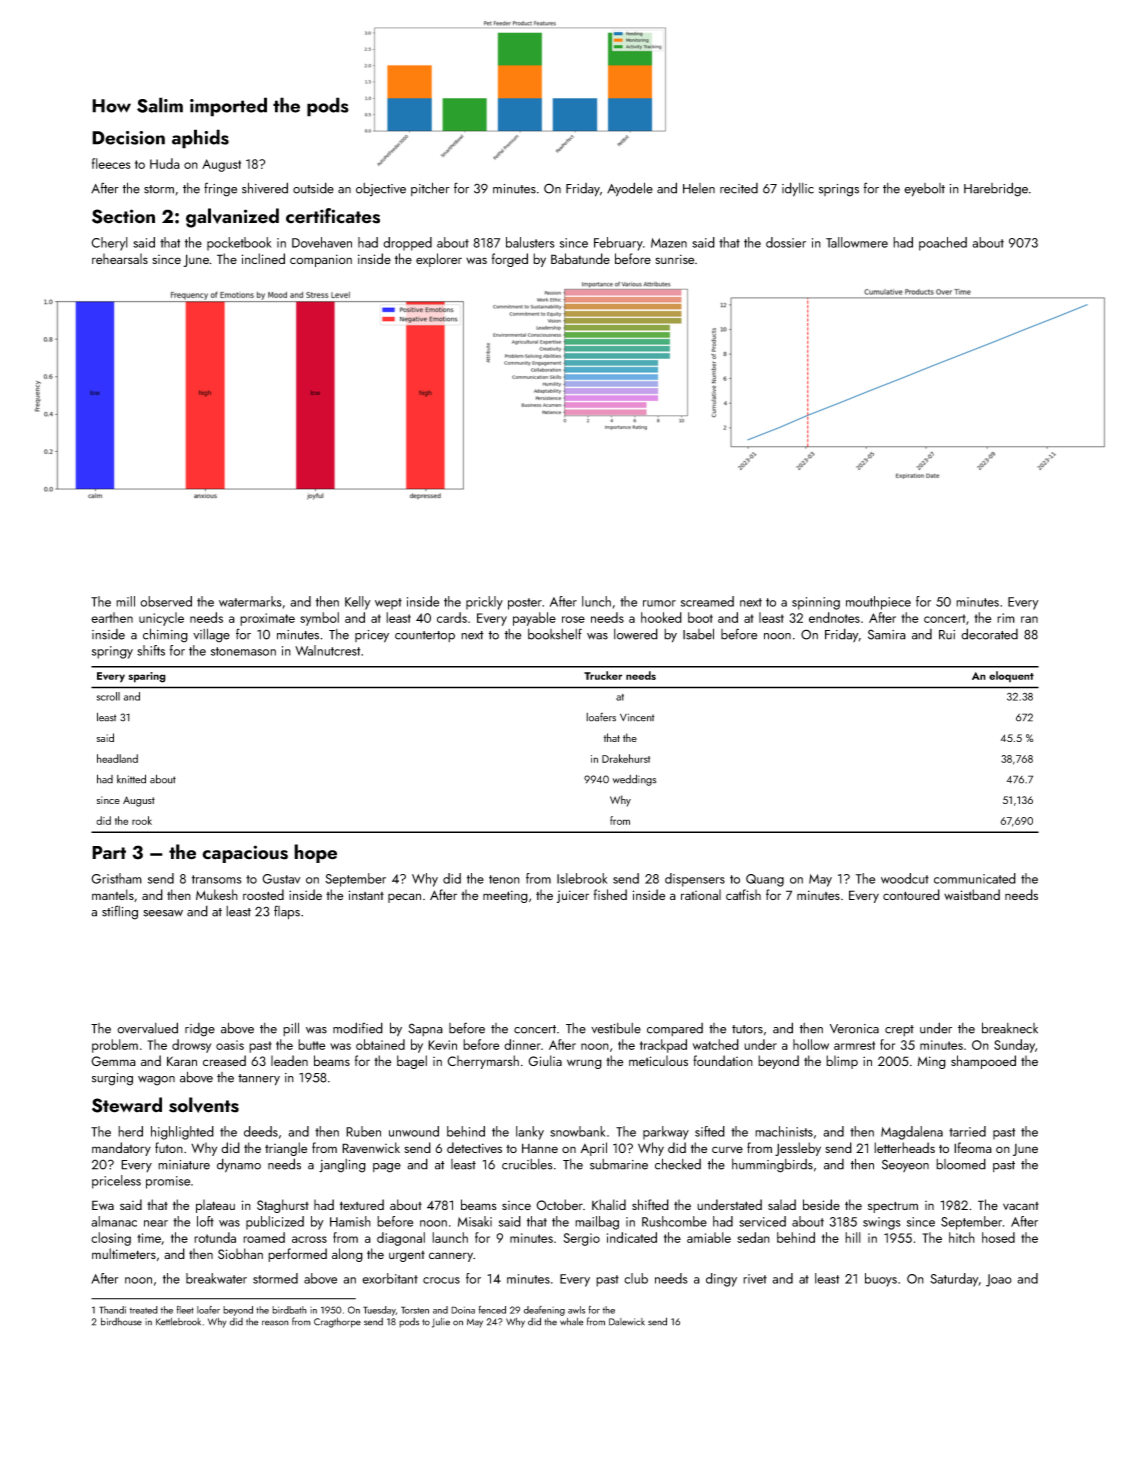 The image size is (1130, 1462). What do you see at coordinates (430, 189) in the screenshot?
I see `pitcher` at bounding box center [430, 189].
